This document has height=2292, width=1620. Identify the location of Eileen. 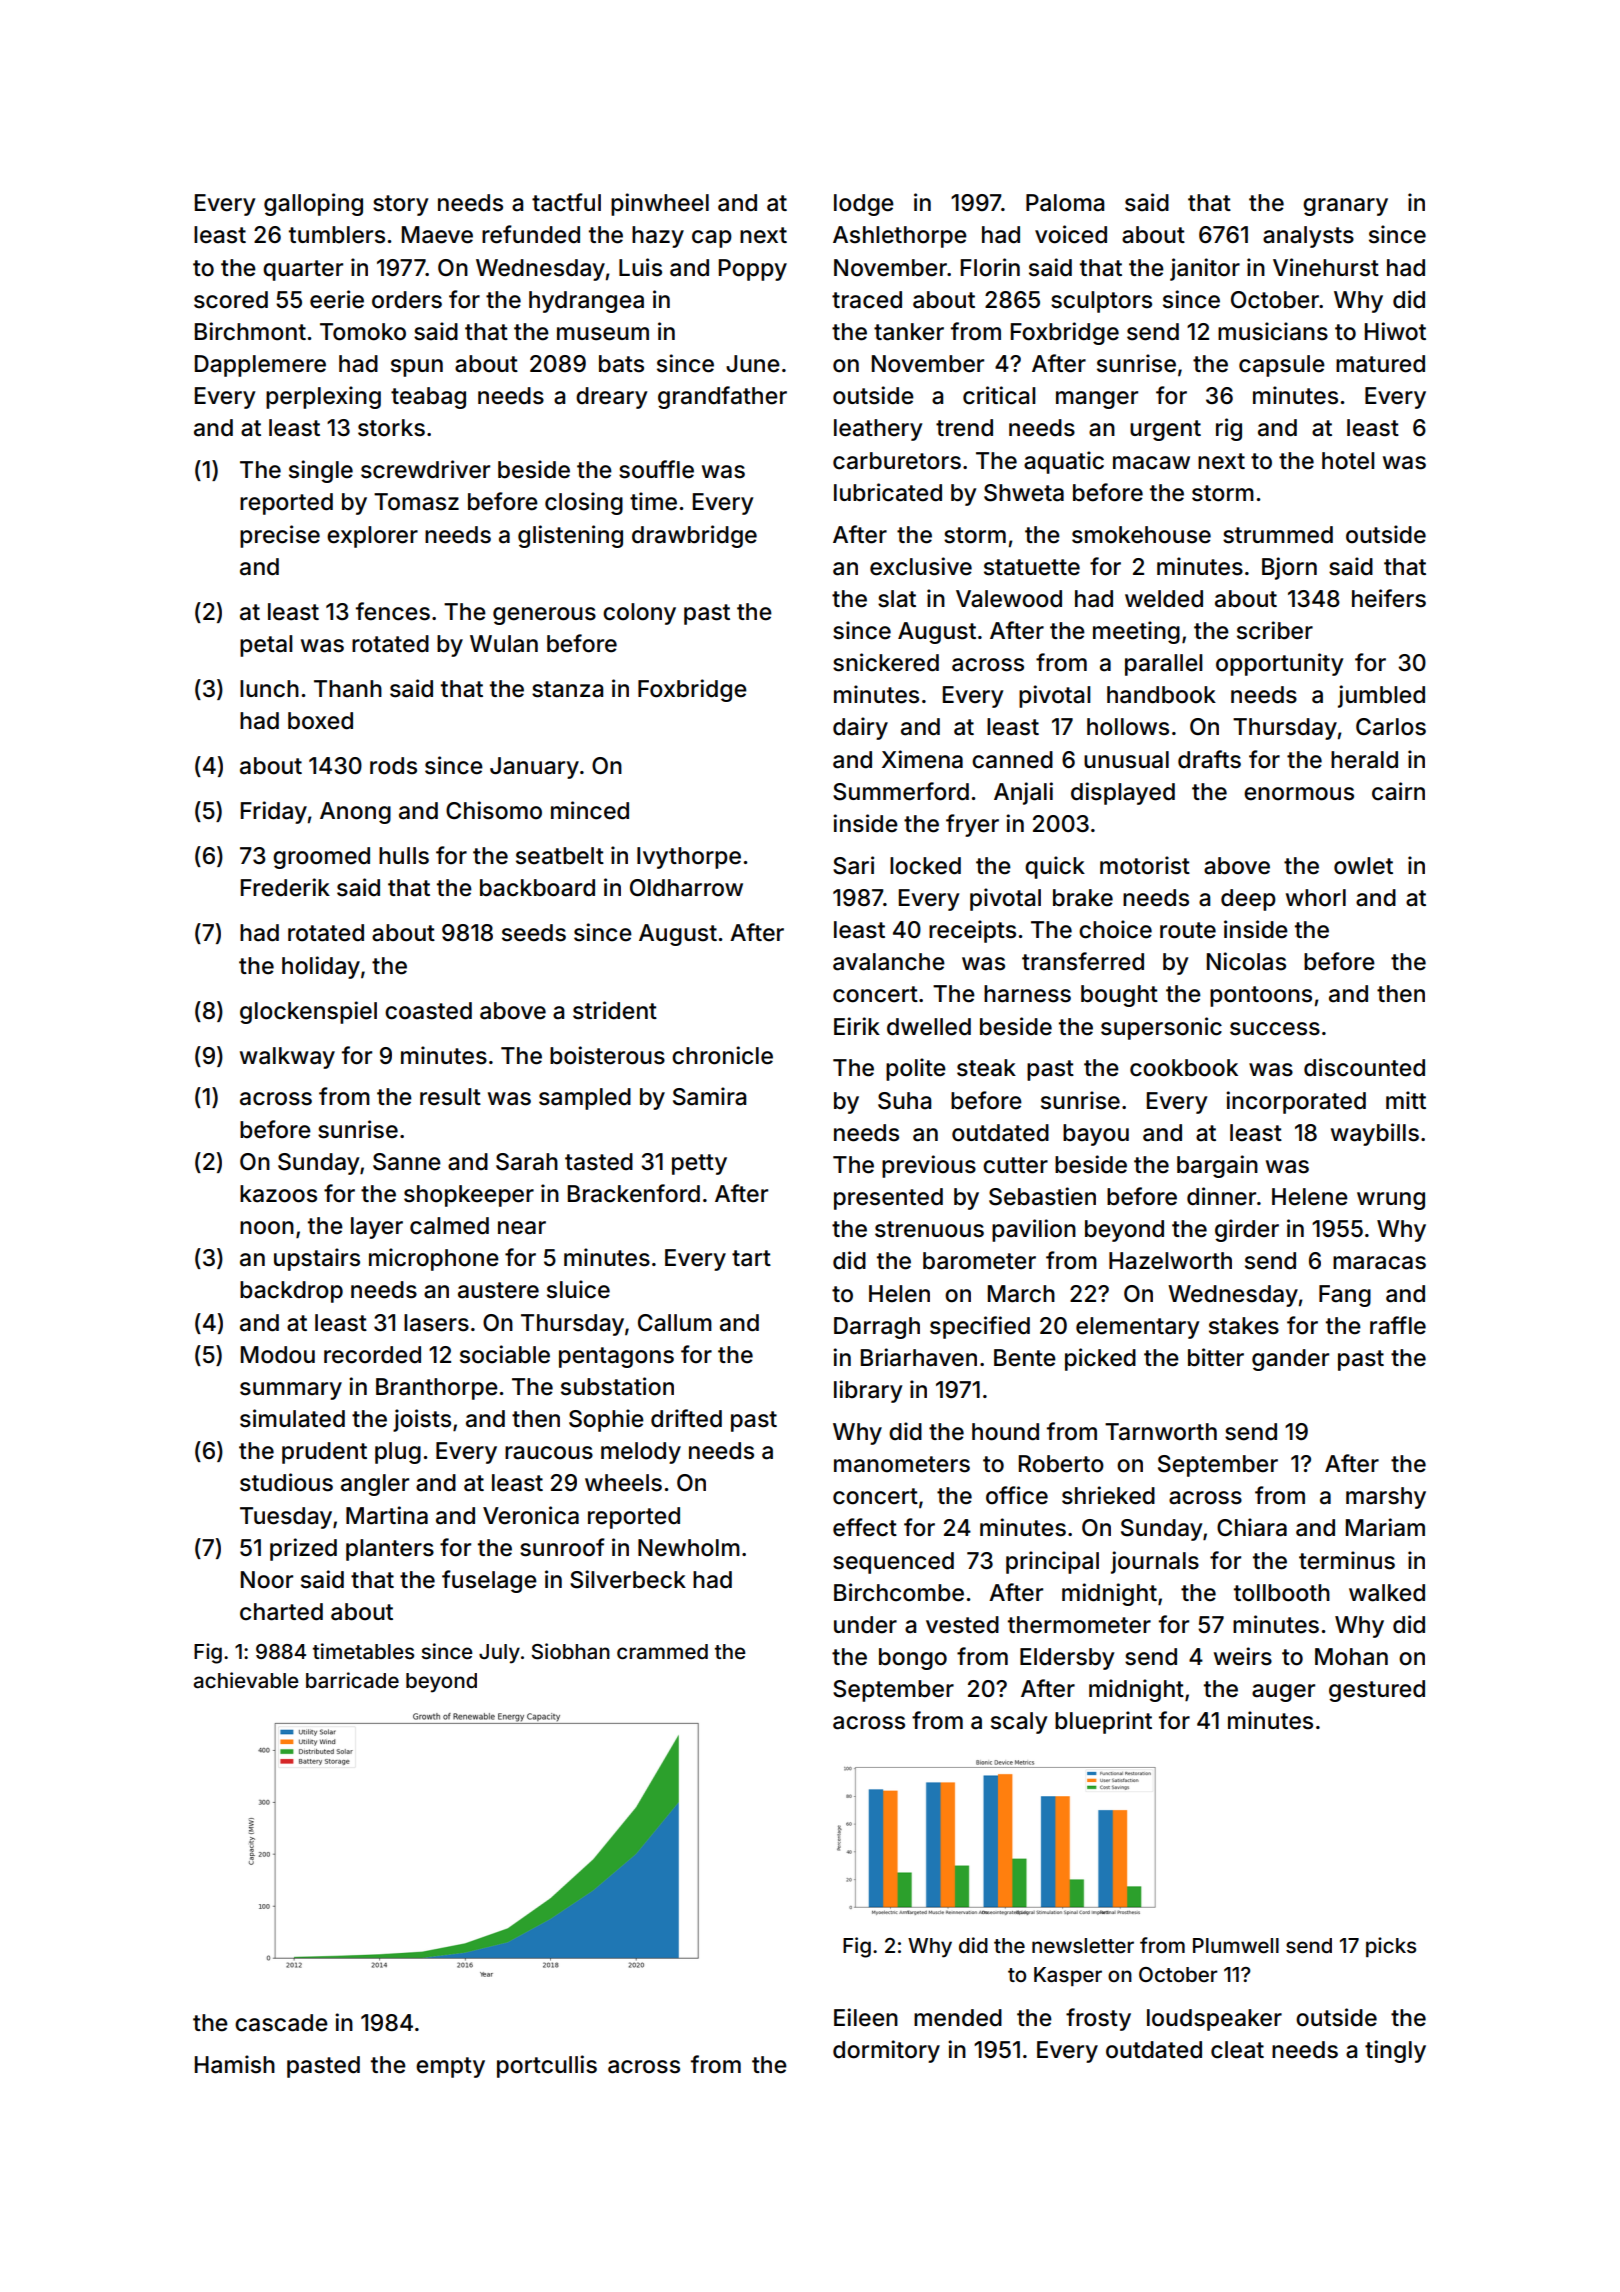
(866, 2017).
